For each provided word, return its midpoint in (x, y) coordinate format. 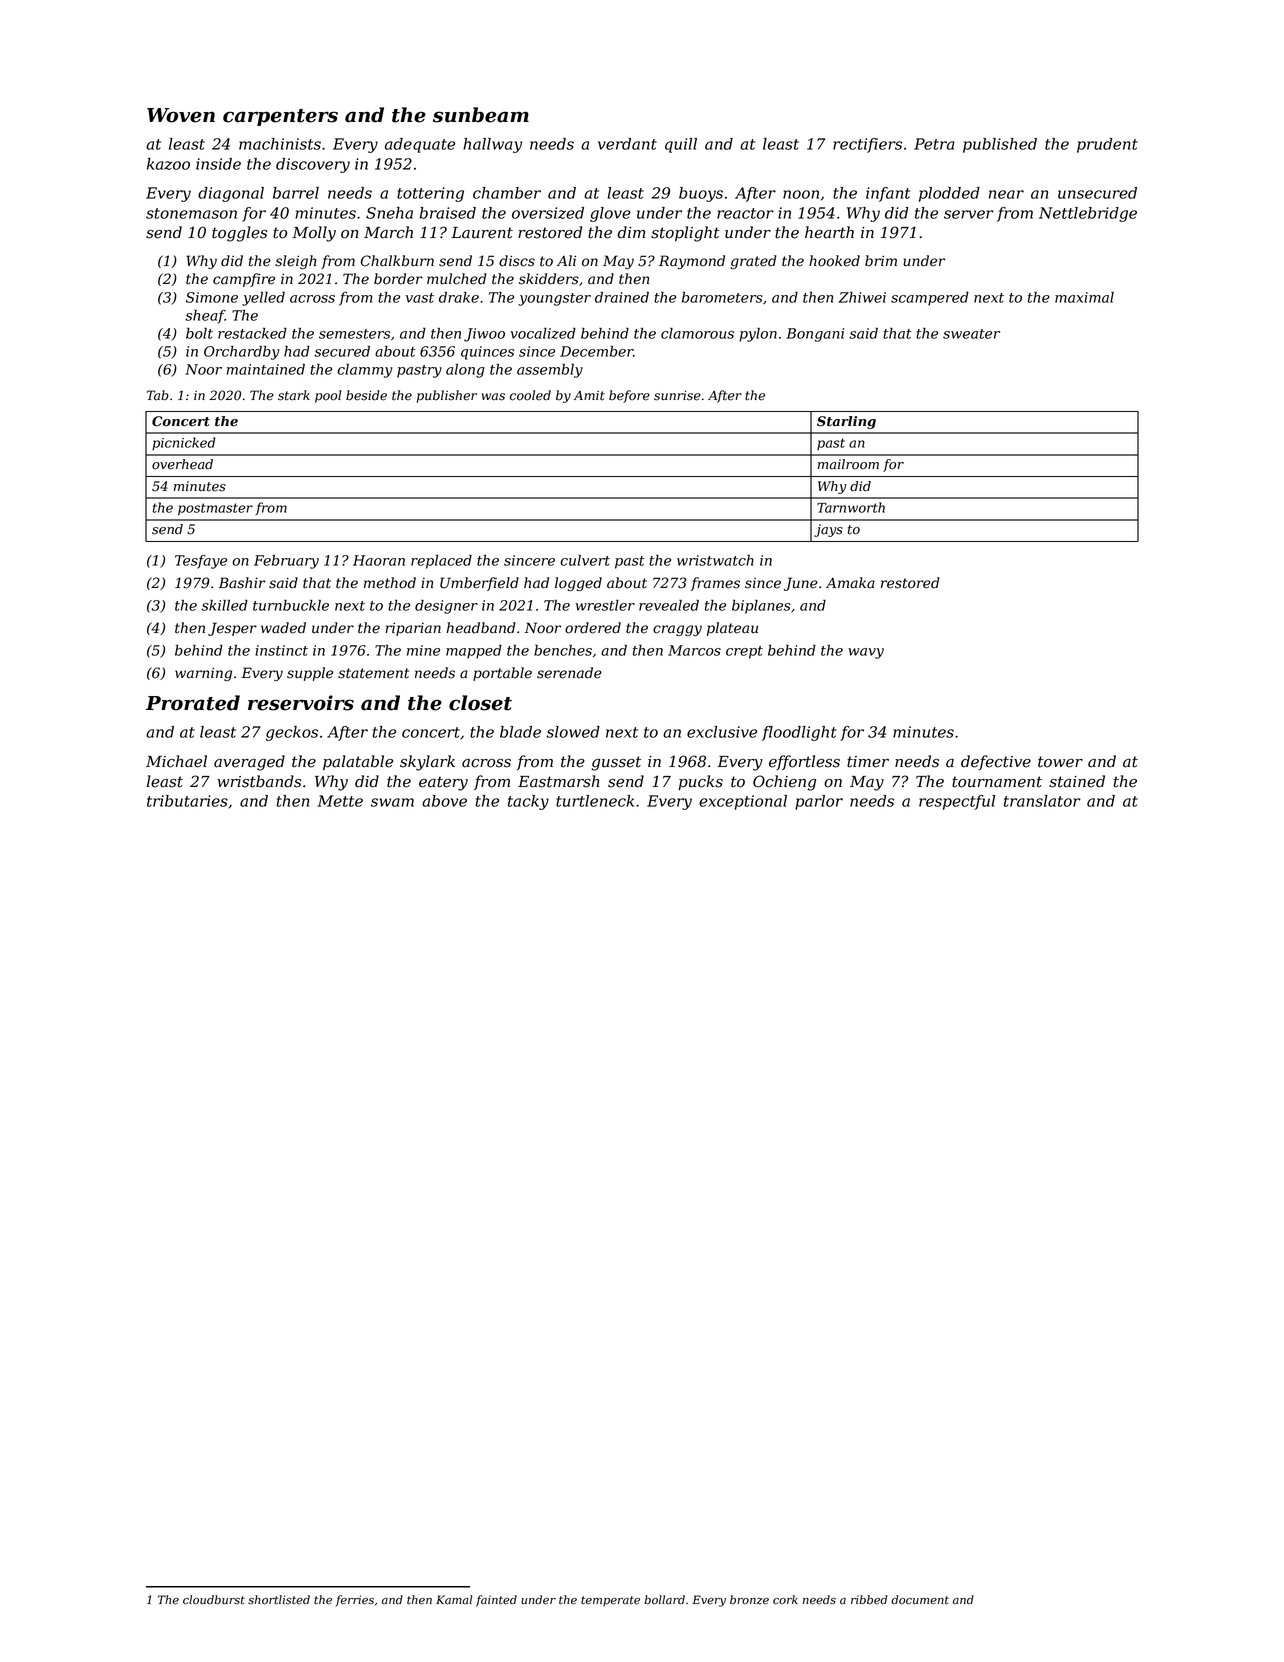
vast (420, 298)
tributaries (187, 801)
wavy (866, 653)
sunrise (677, 396)
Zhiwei (862, 297)
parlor (819, 802)
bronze (749, 1600)
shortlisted (279, 1600)
